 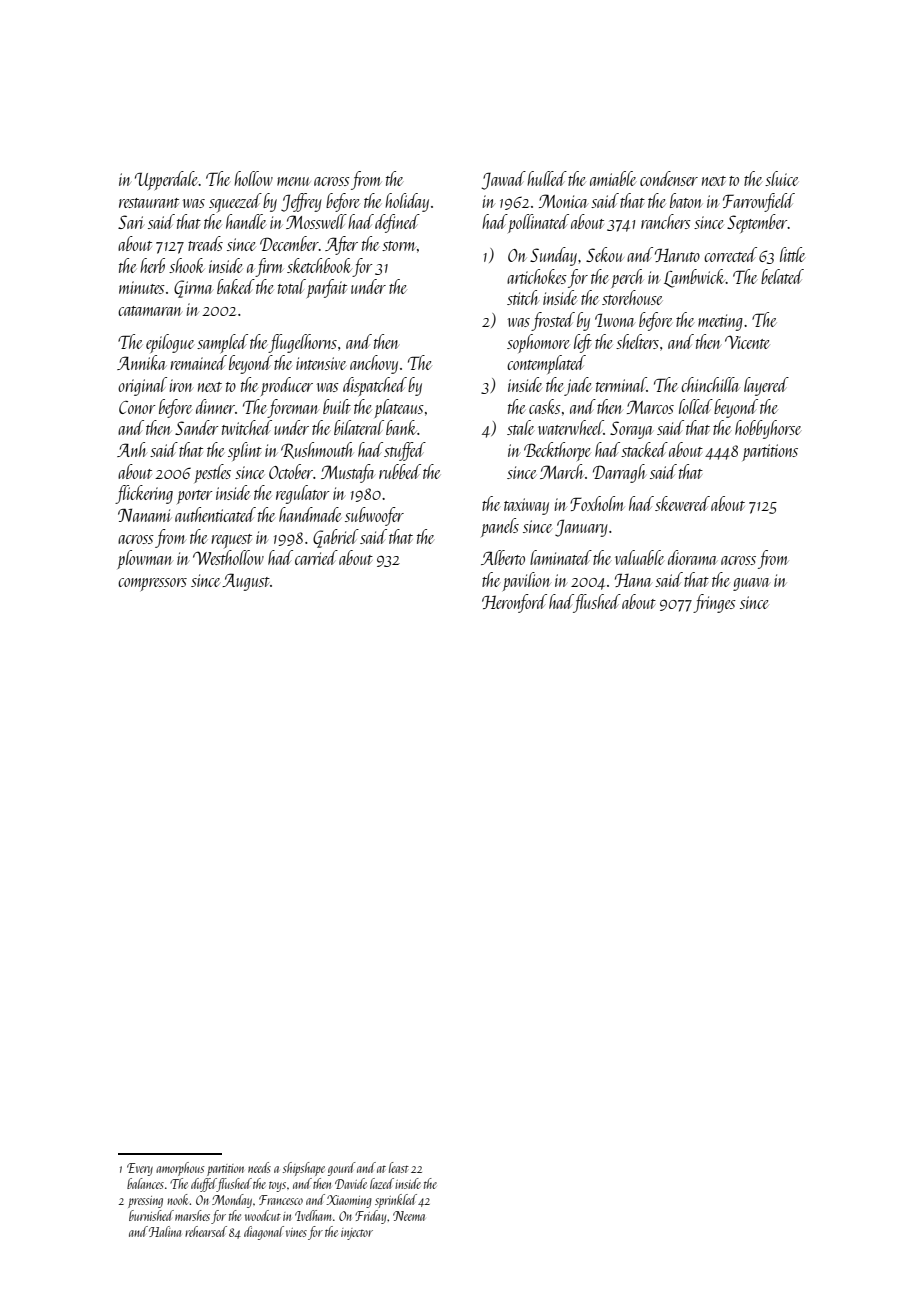 What do you see at coordinates (547, 178) in the image?
I see `hulled` at bounding box center [547, 178].
